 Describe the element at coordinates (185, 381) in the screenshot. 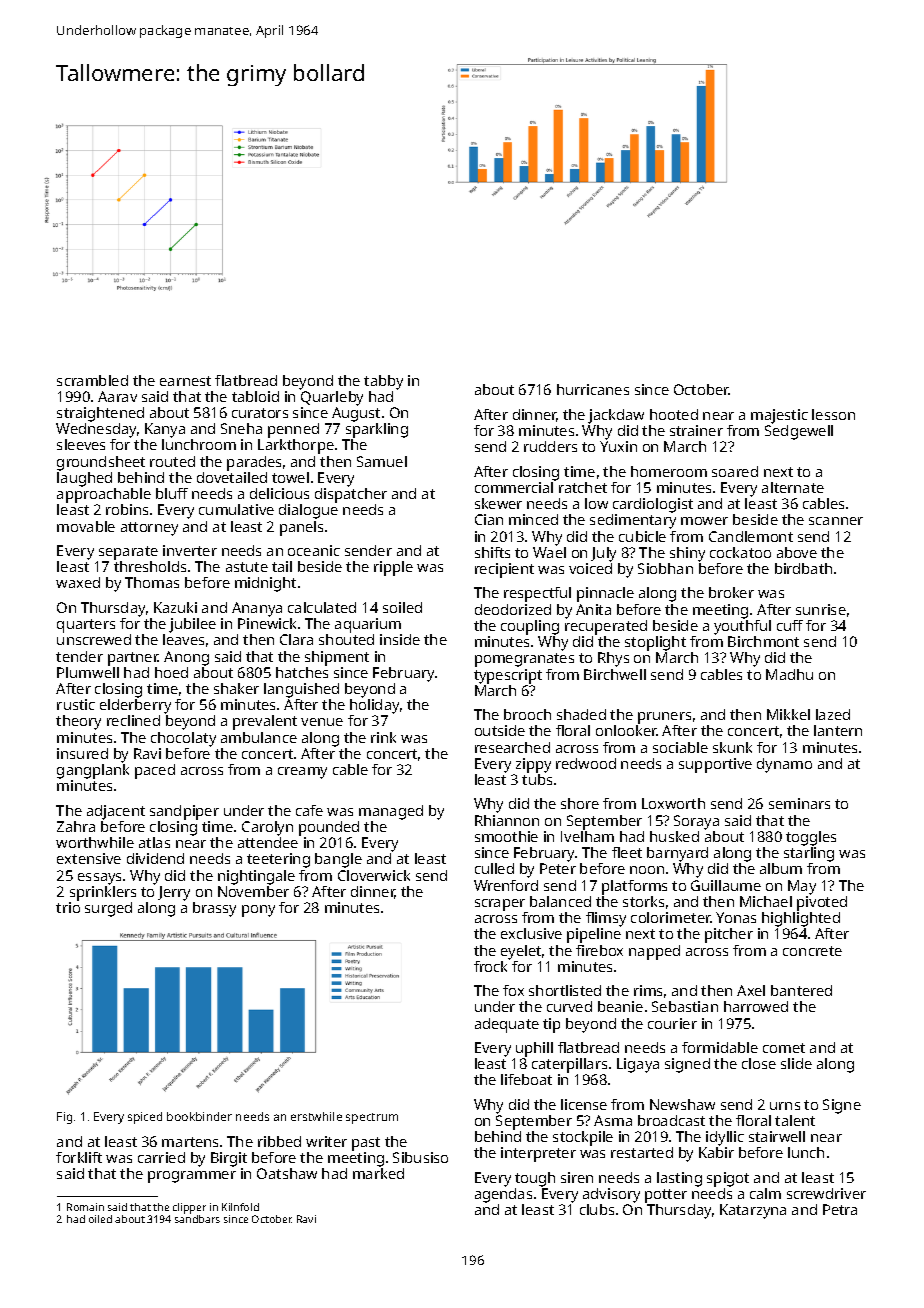

I see `earnest` at that location.
